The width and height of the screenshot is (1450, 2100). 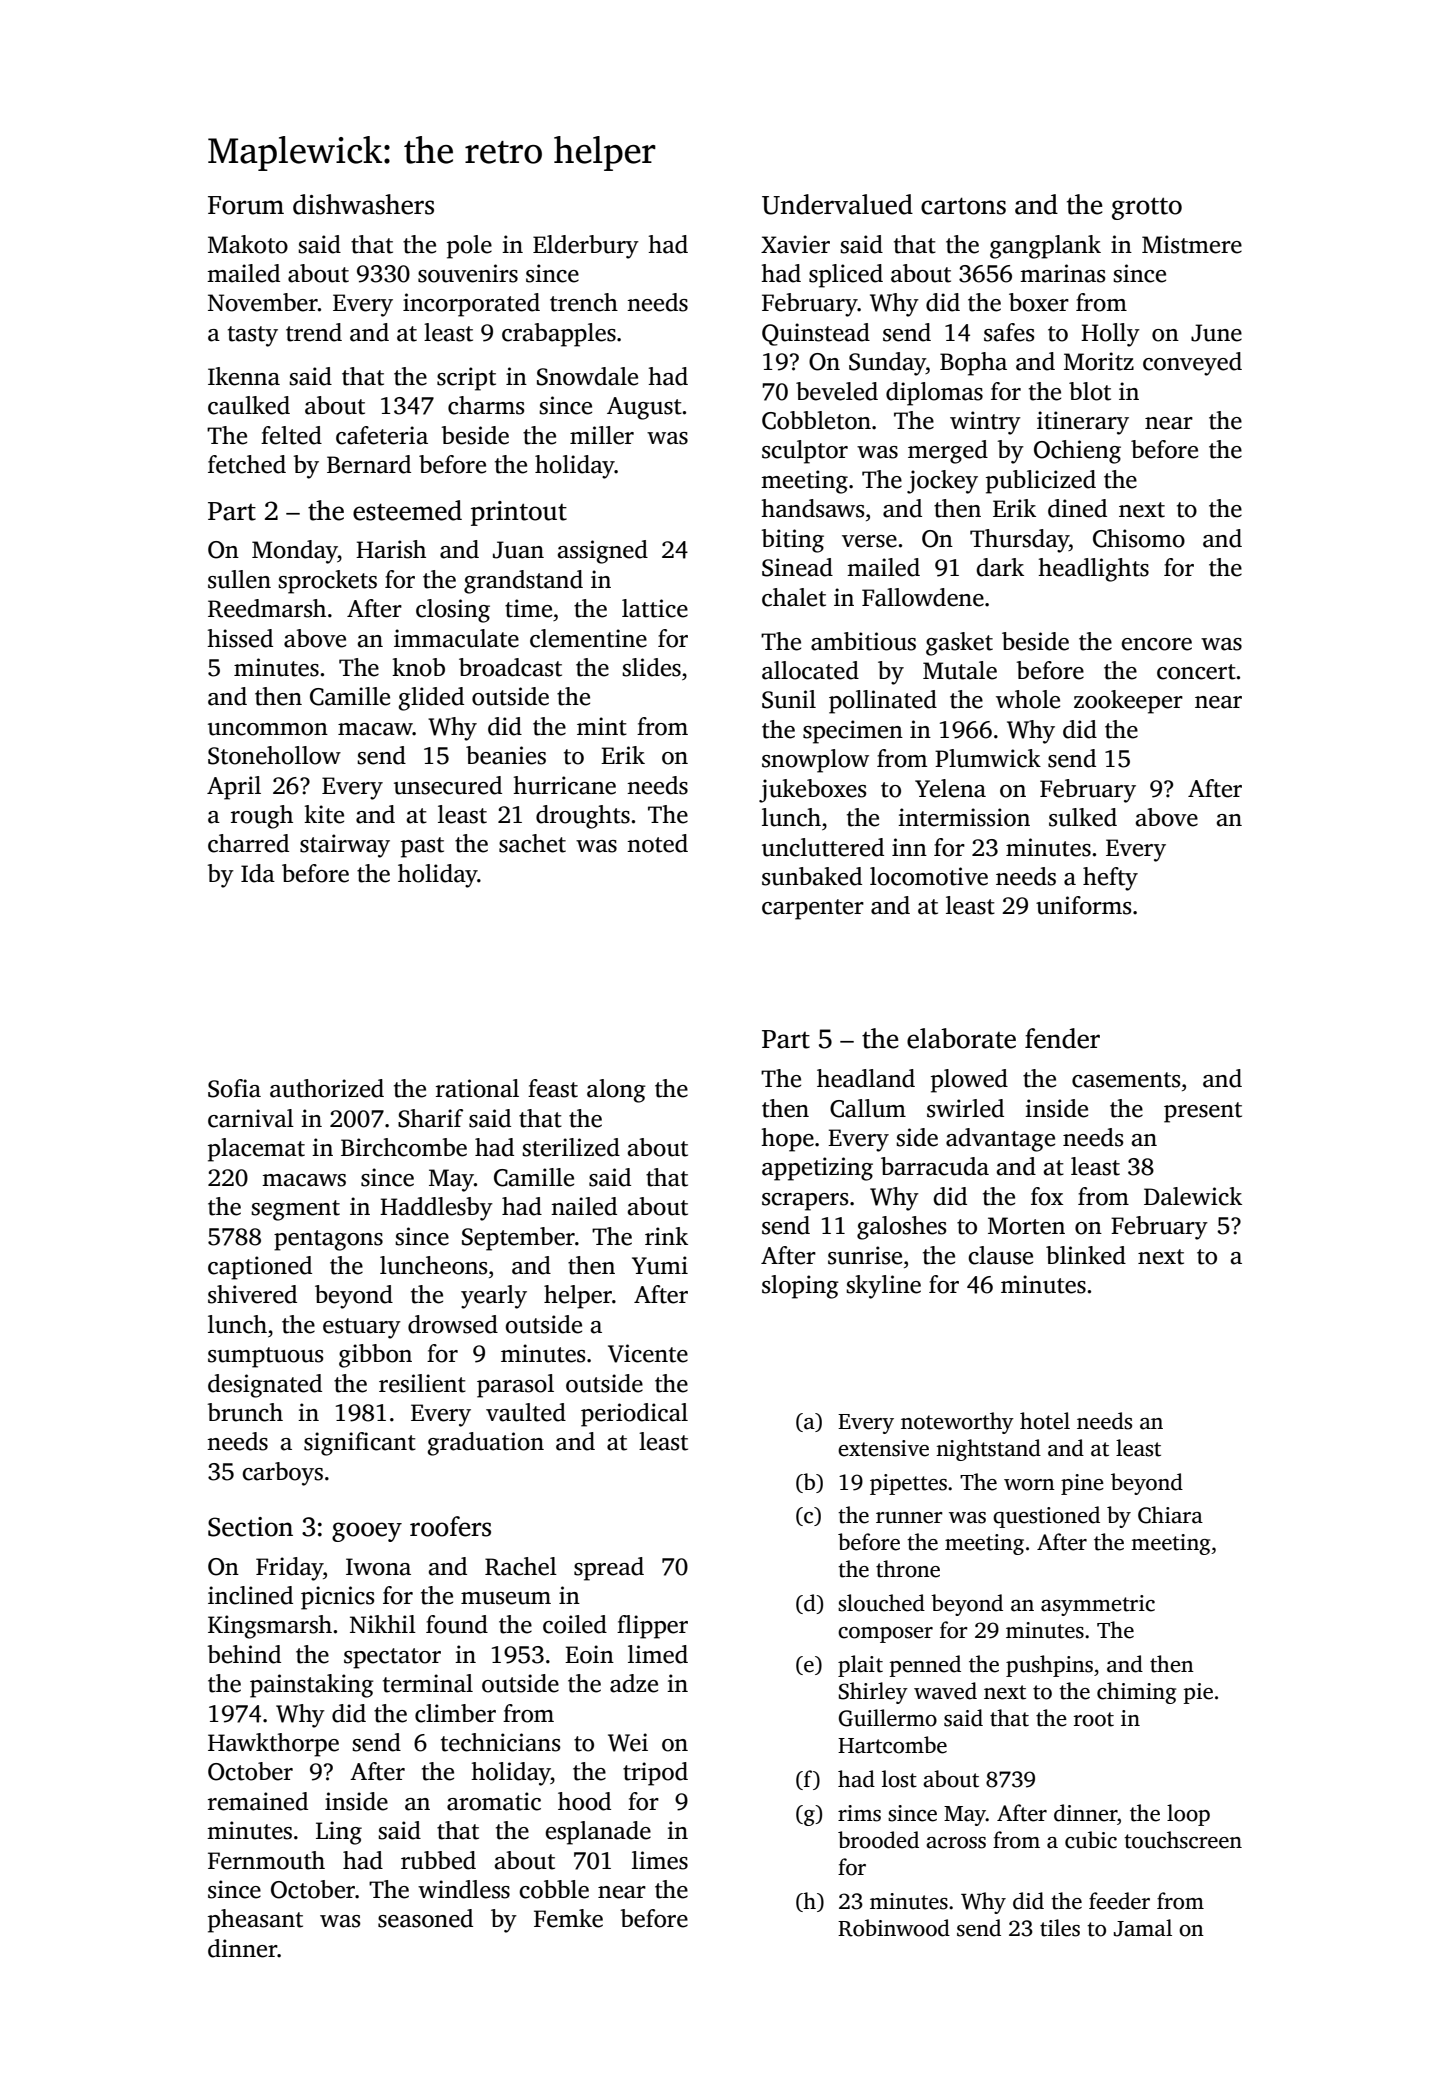 I want to click on Undervalued, so click(x=837, y=204).
